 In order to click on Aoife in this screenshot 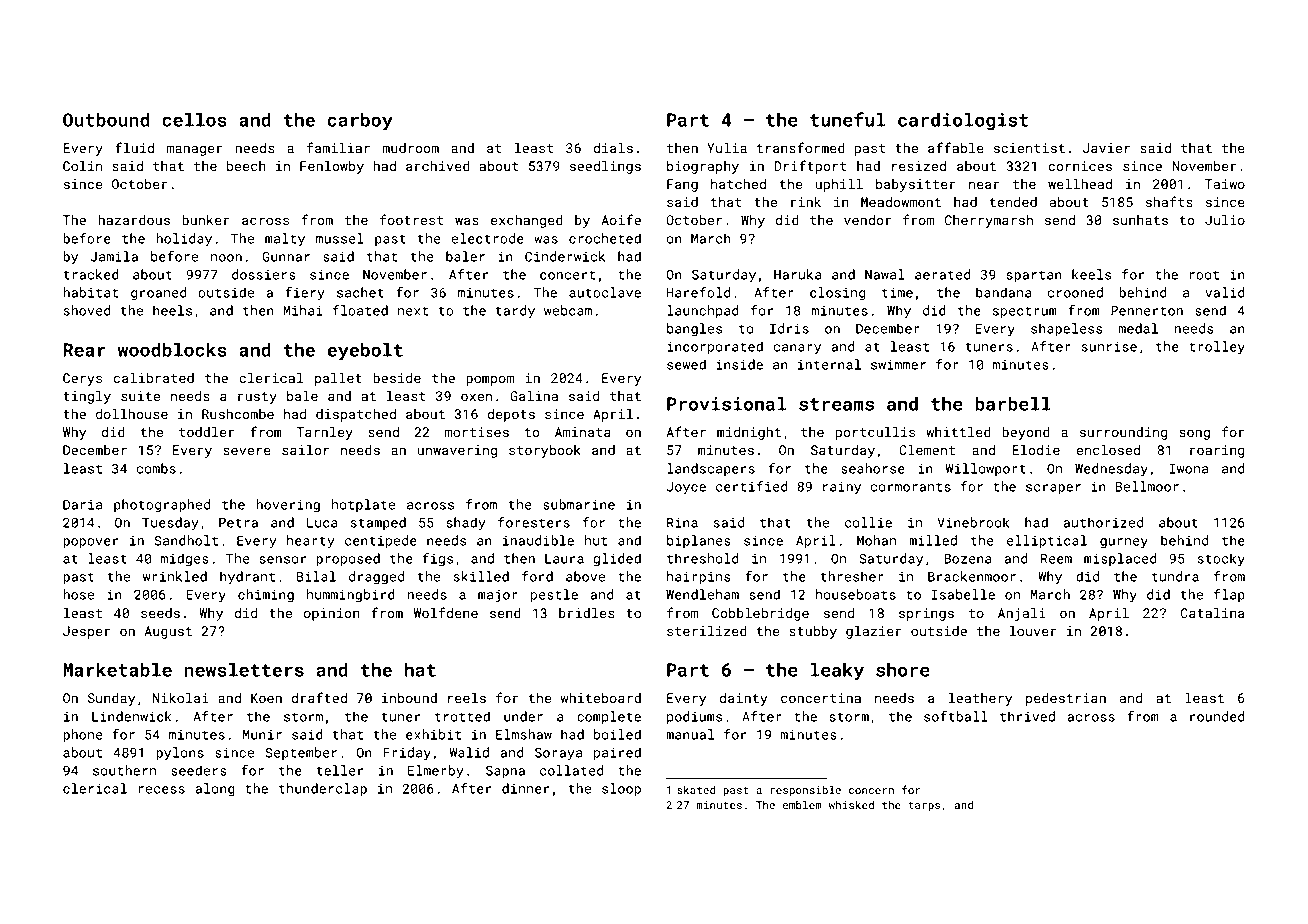, I will do `click(621, 219)`.
